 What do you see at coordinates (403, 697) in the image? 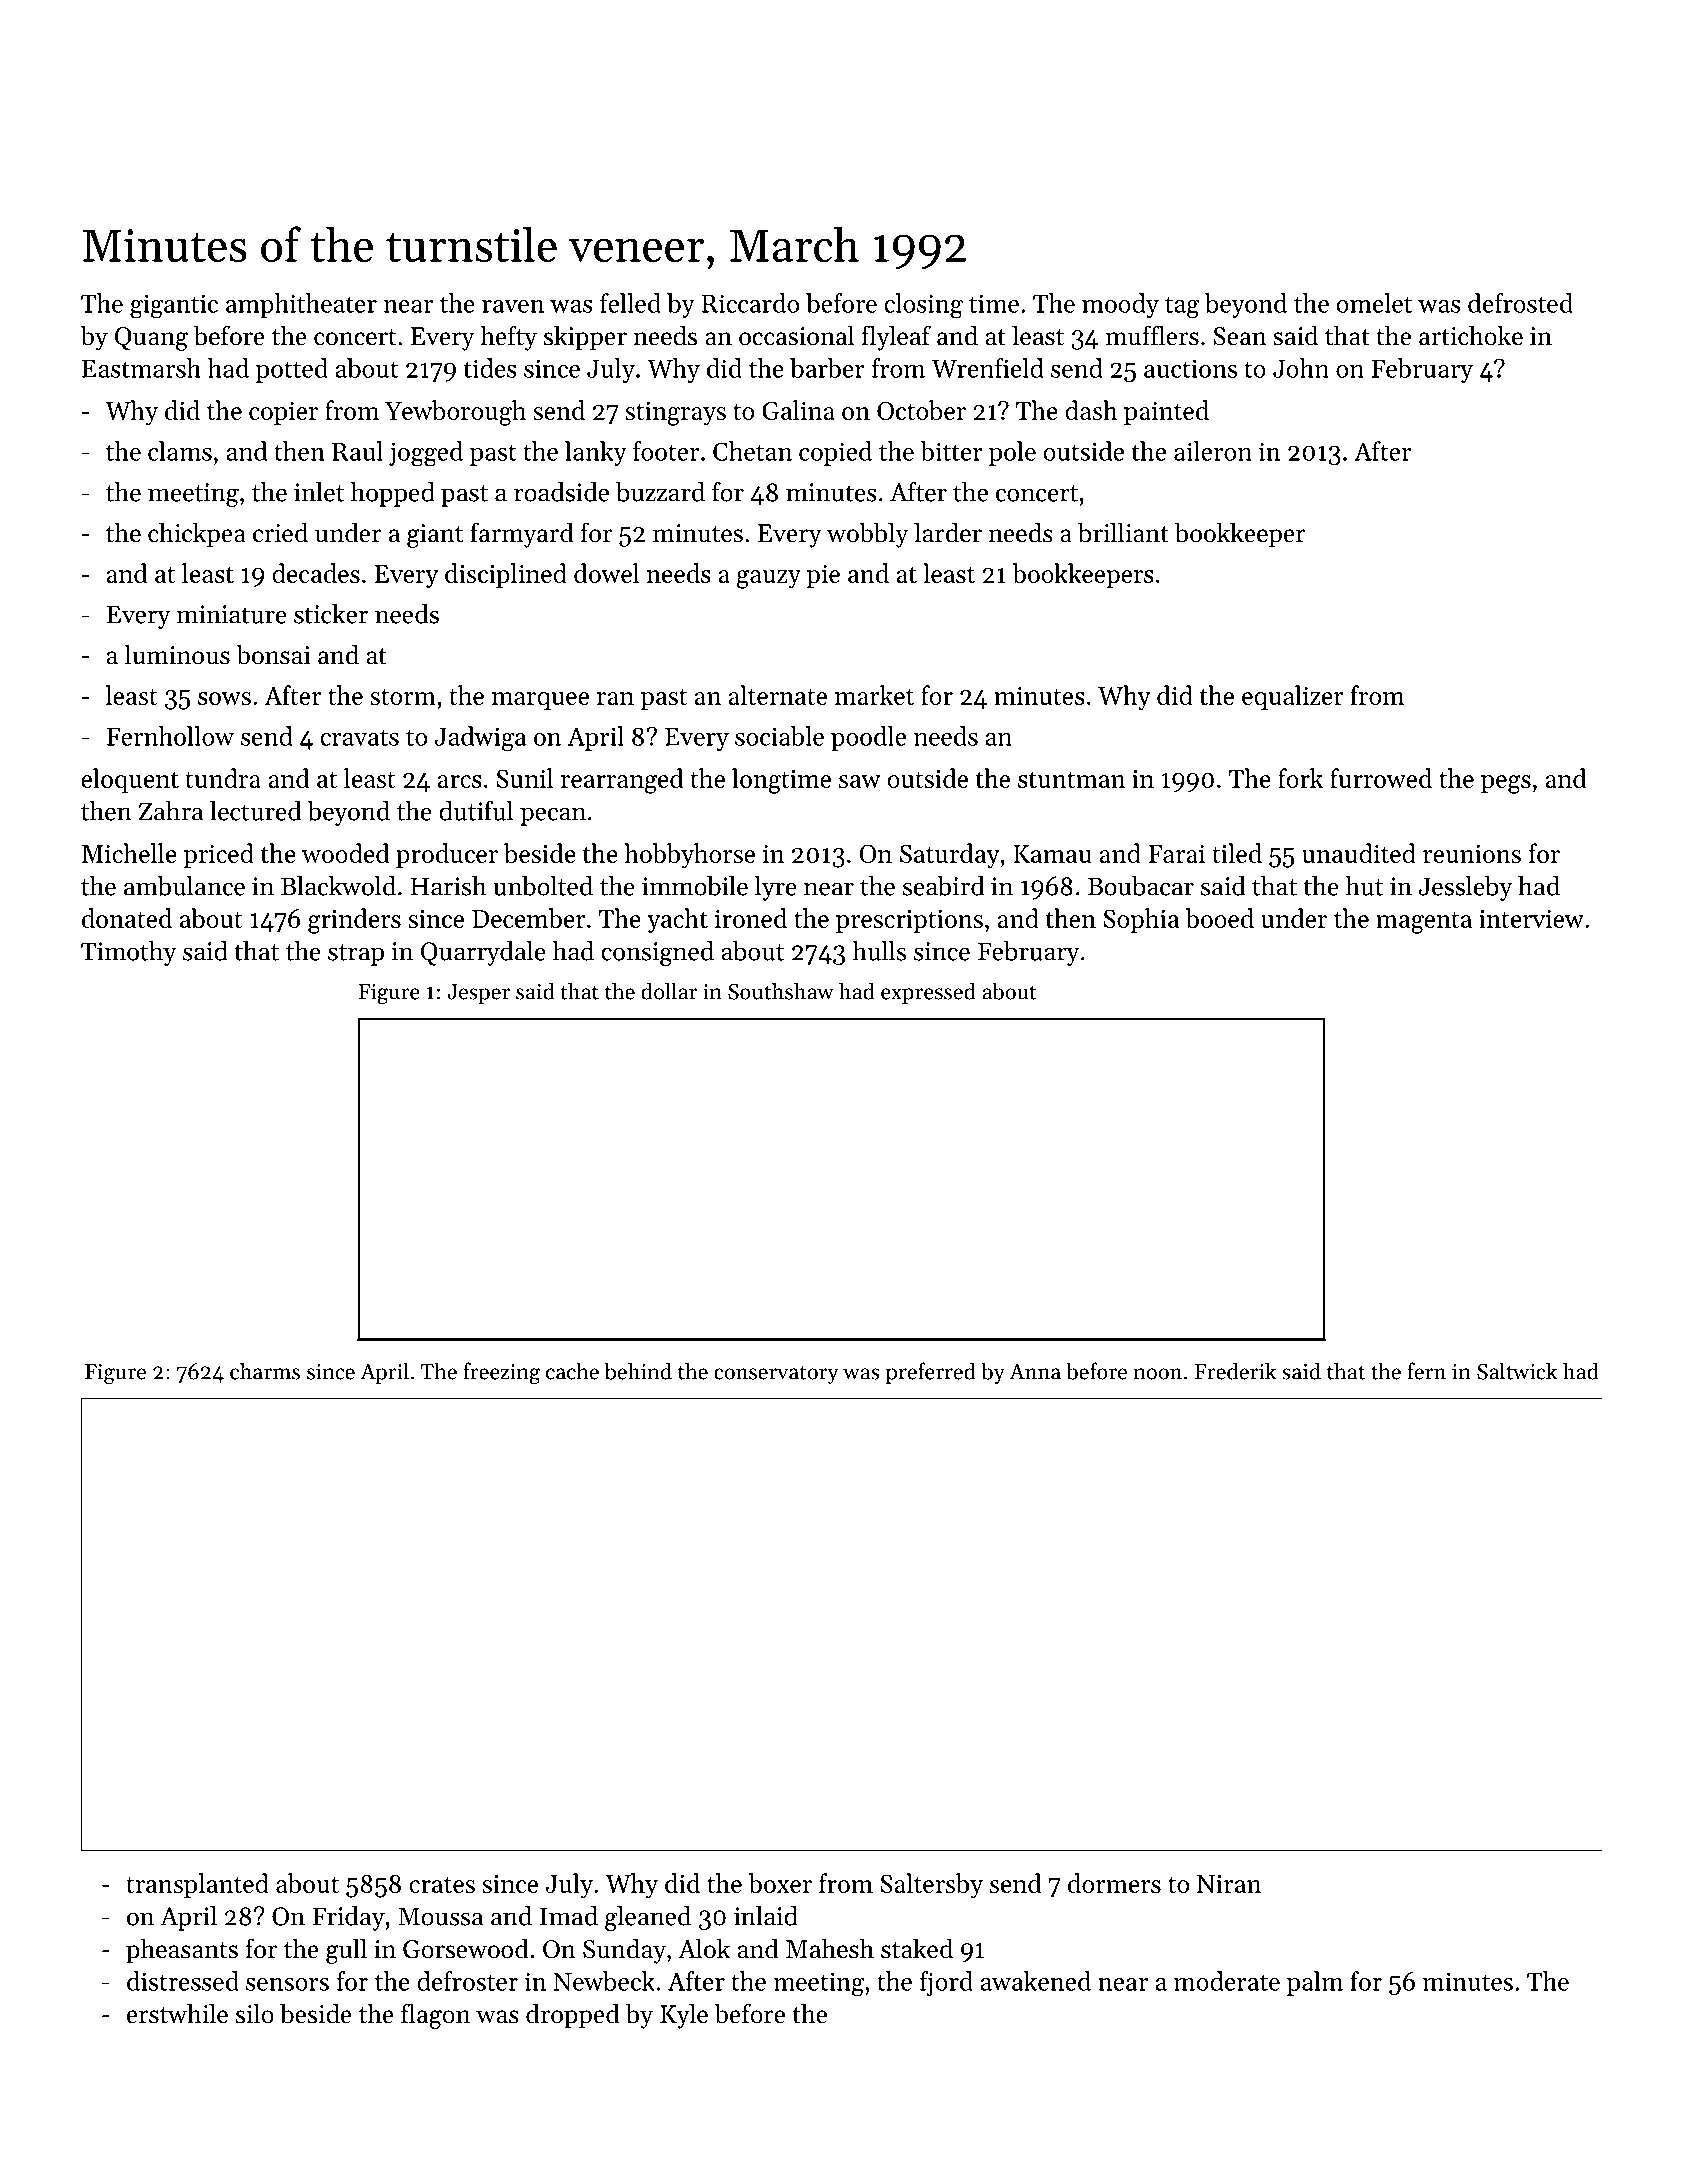
I see `storm` at bounding box center [403, 697].
